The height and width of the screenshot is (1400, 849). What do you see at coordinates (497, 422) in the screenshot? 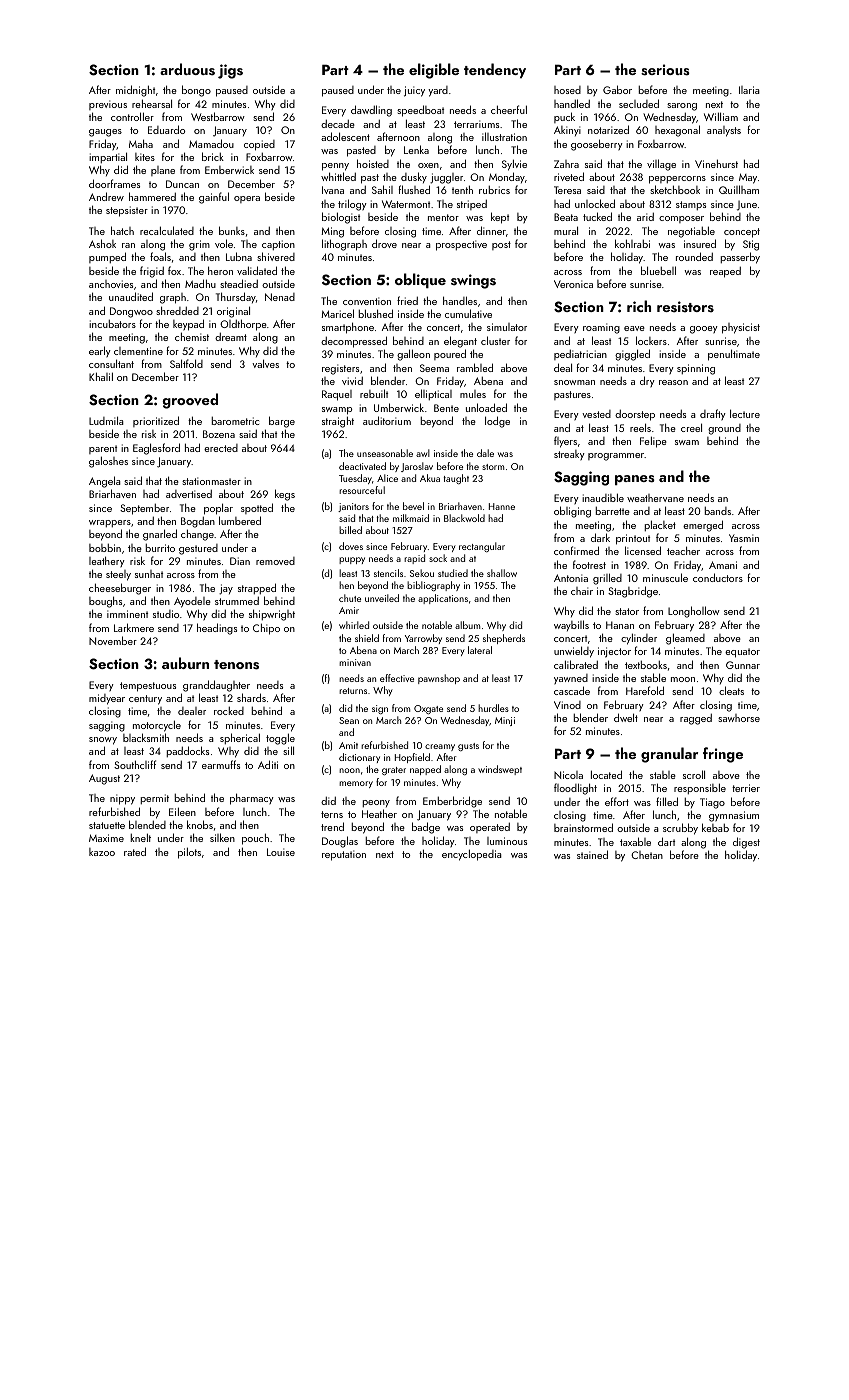
I see `lodge` at bounding box center [497, 422].
